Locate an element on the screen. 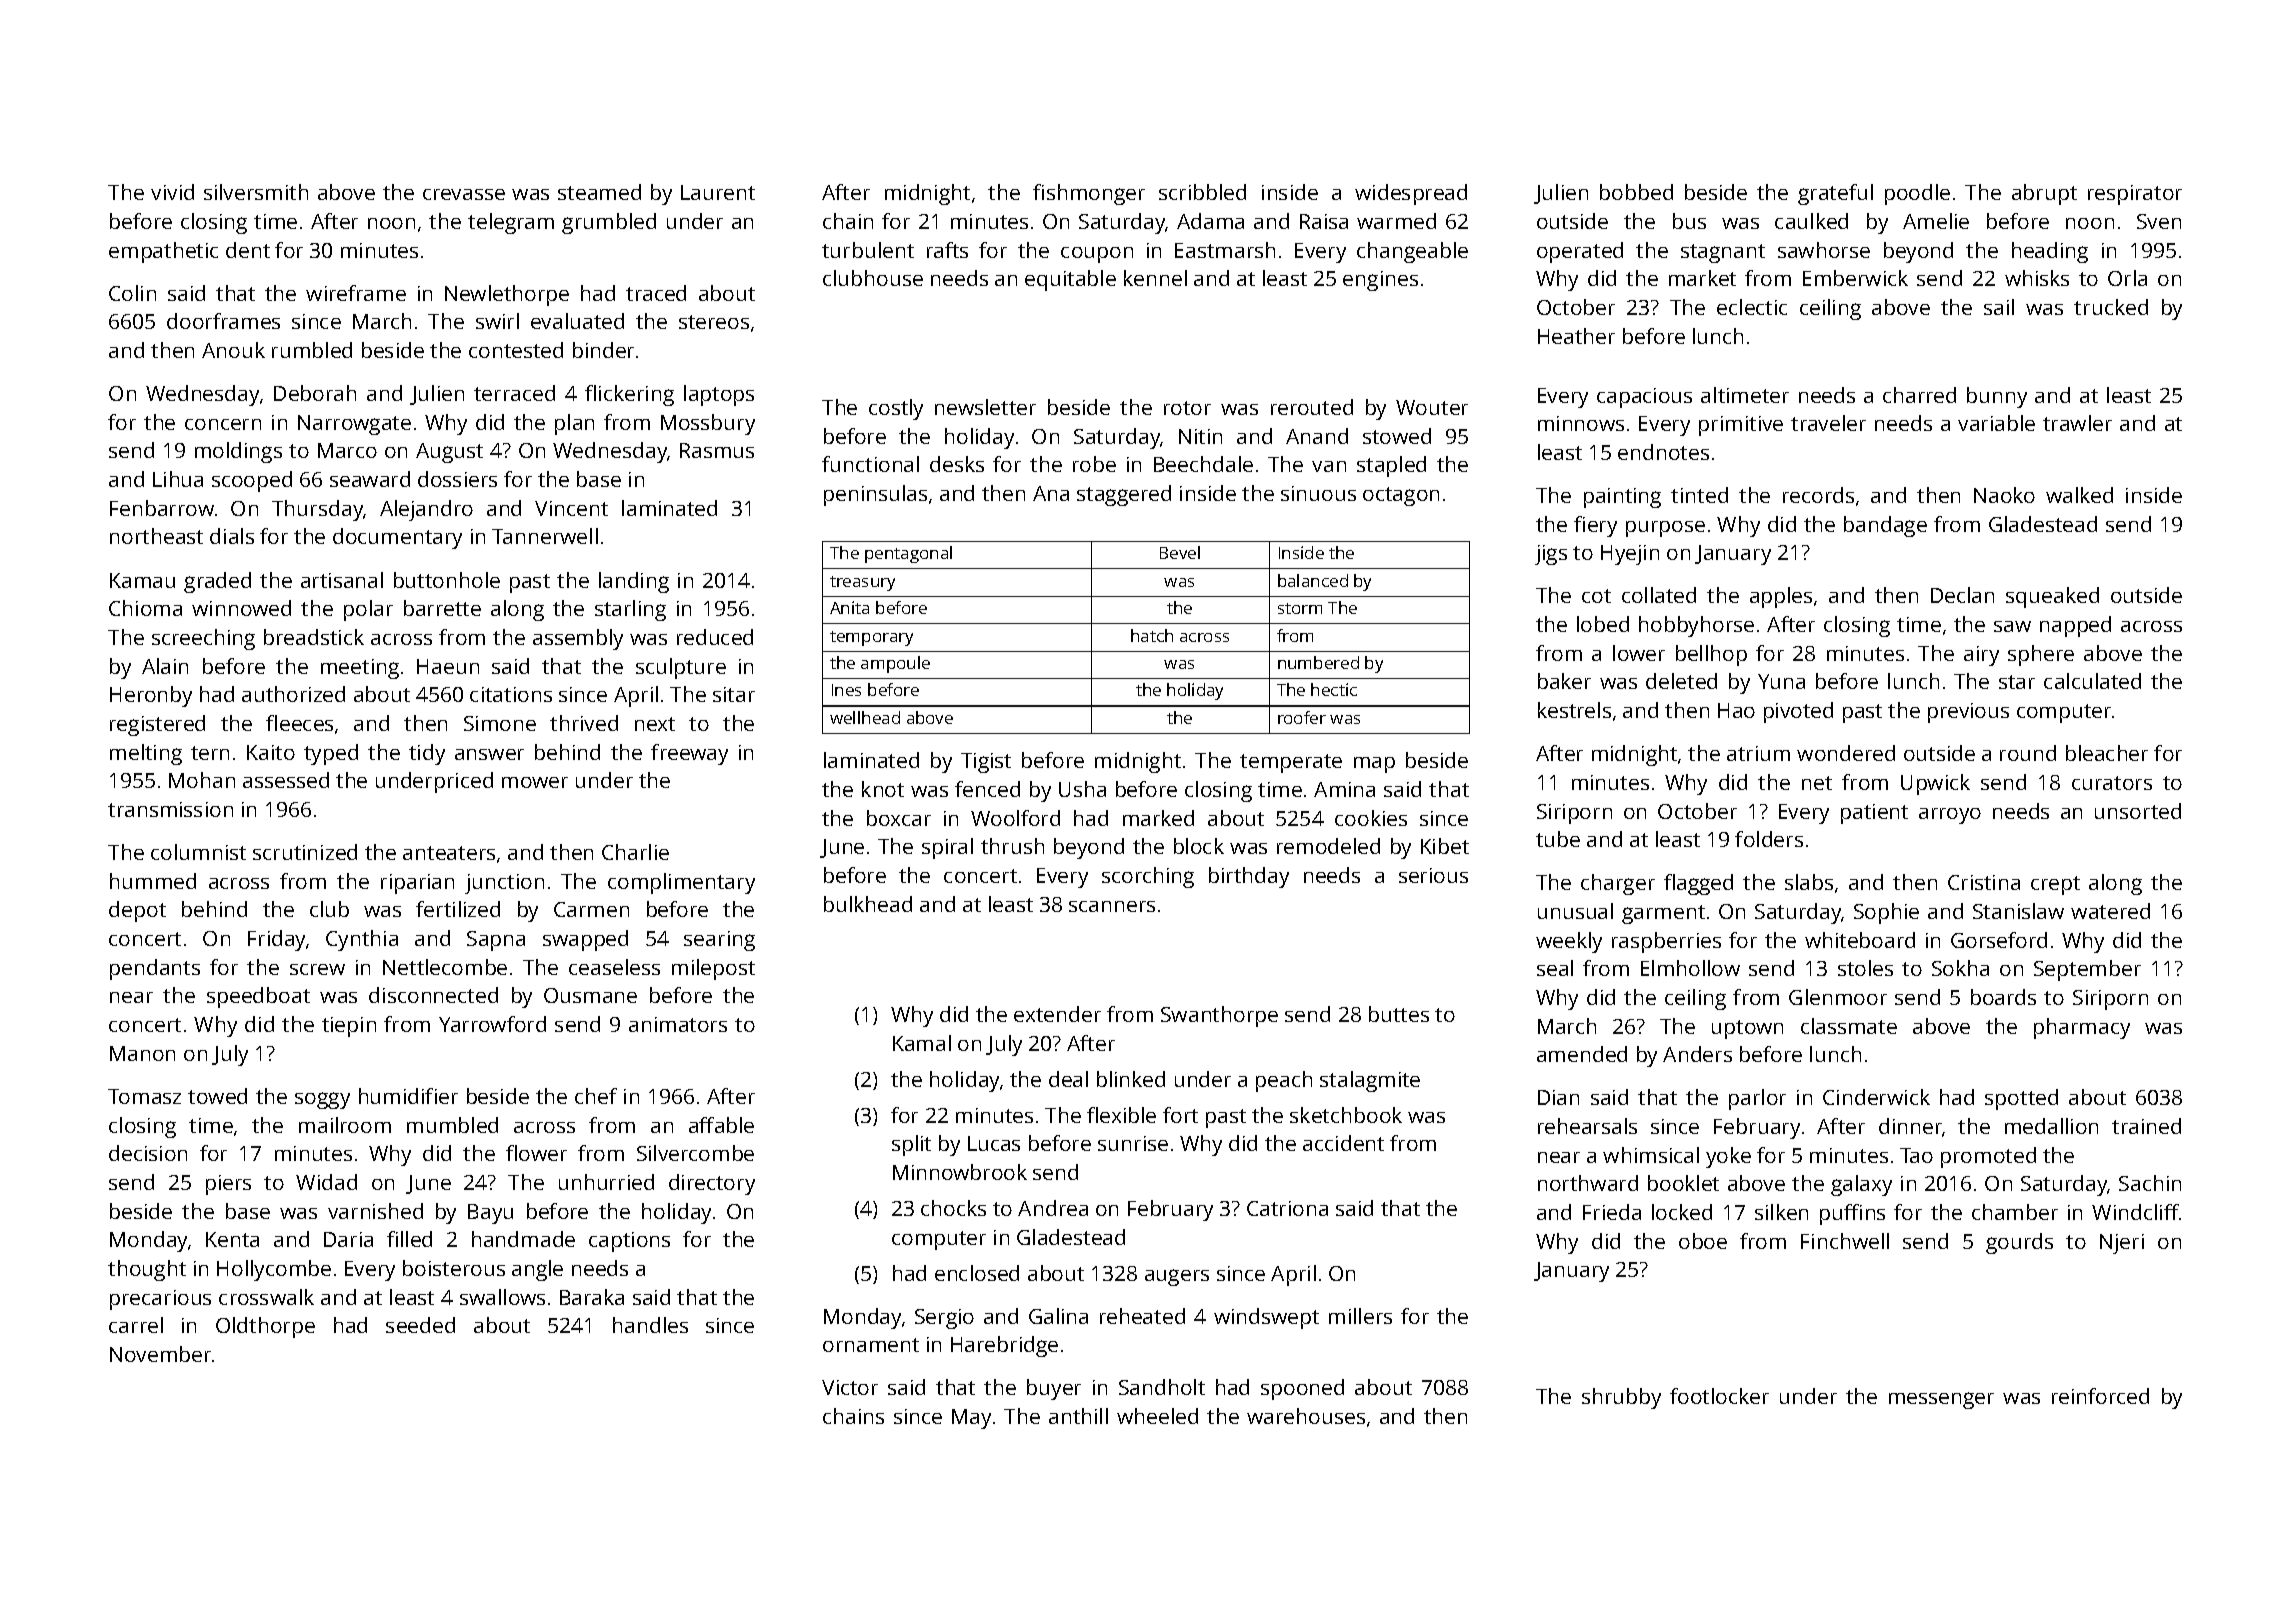 The image size is (2292, 1620). Gorseford is located at coordinates (1999, 940).
